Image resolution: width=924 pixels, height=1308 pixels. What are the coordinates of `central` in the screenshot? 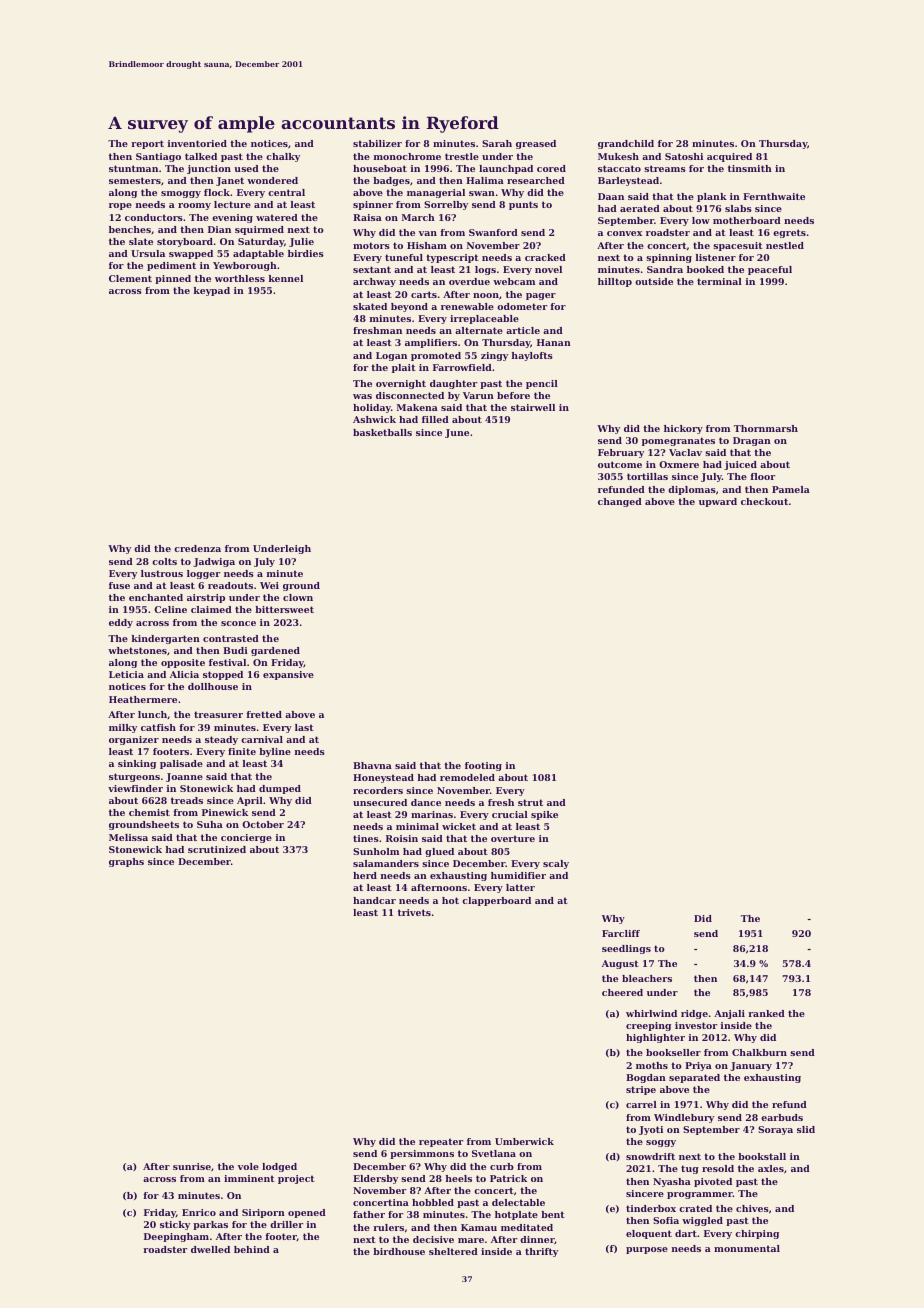 It's located at (286, 192).
